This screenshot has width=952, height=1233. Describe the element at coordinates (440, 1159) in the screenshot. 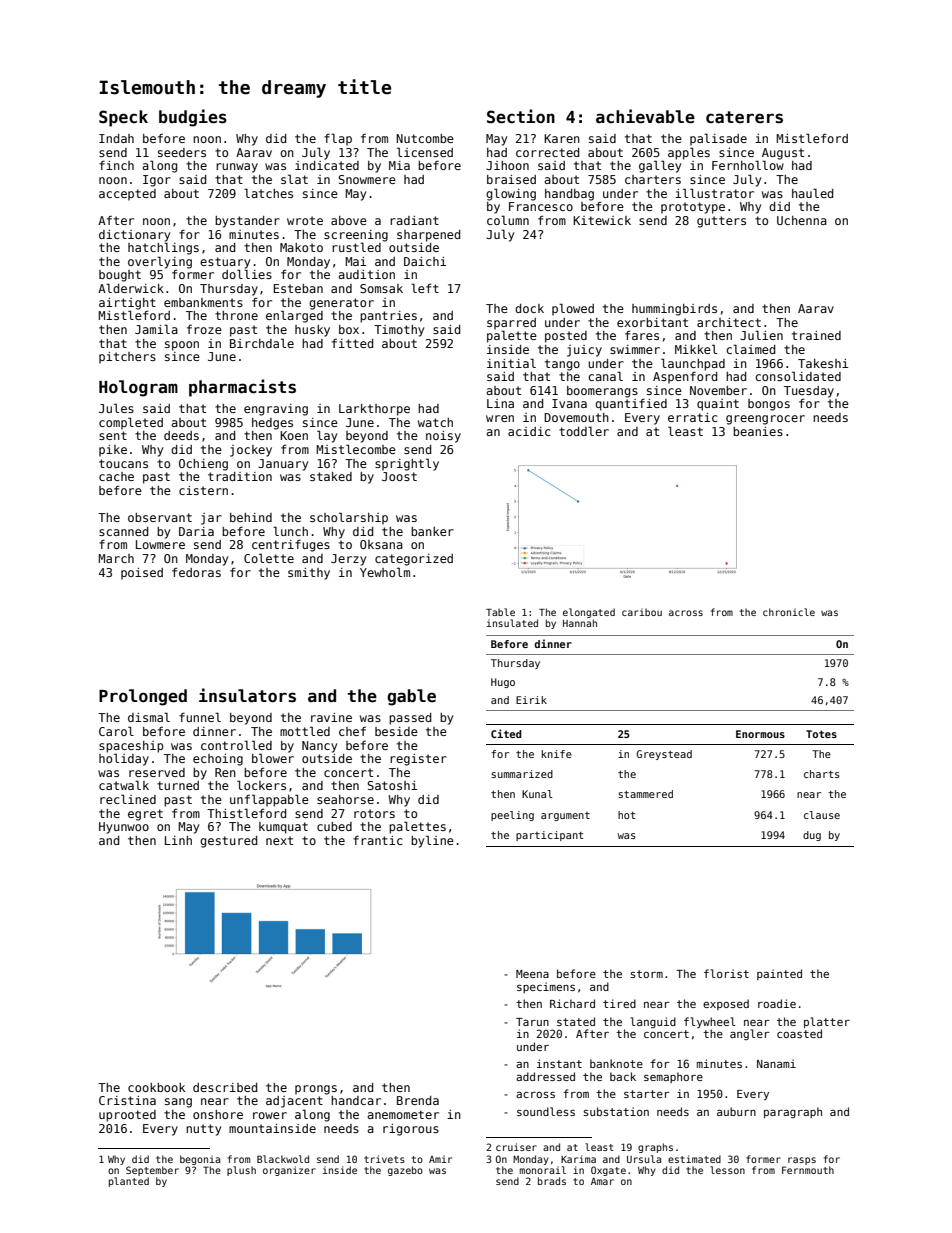

I see `Amir` at that location.
